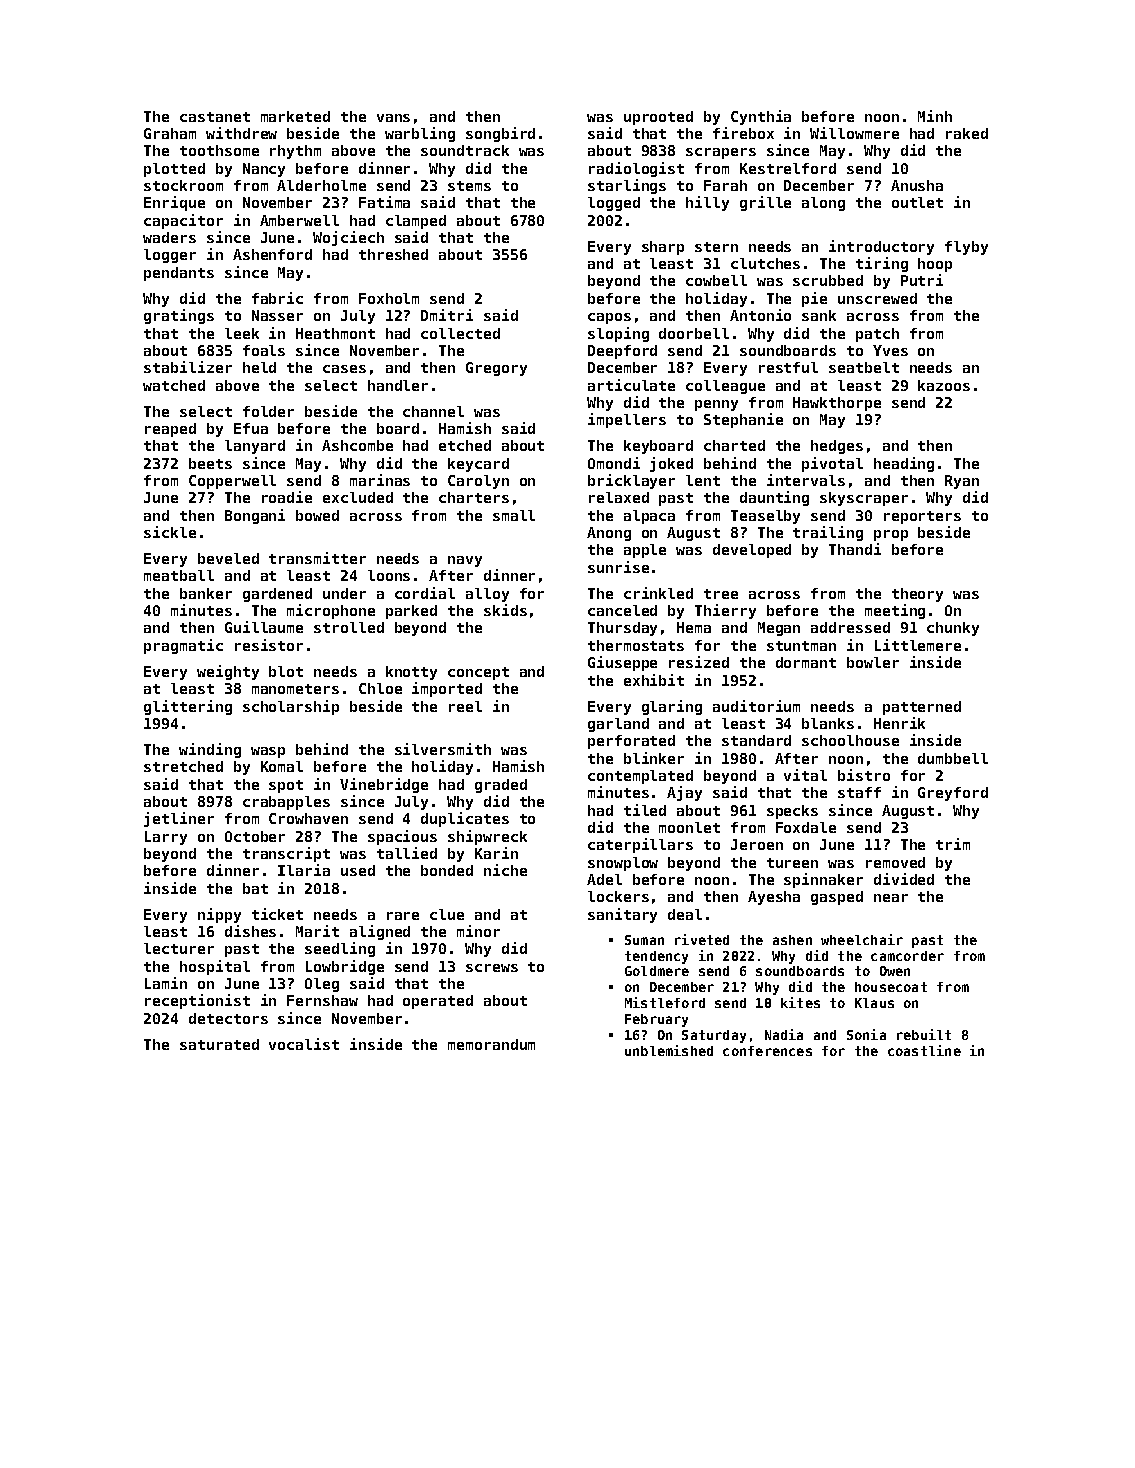  Describe the element at coordinates (393, 118) in the image. I see `vans` at that location.
